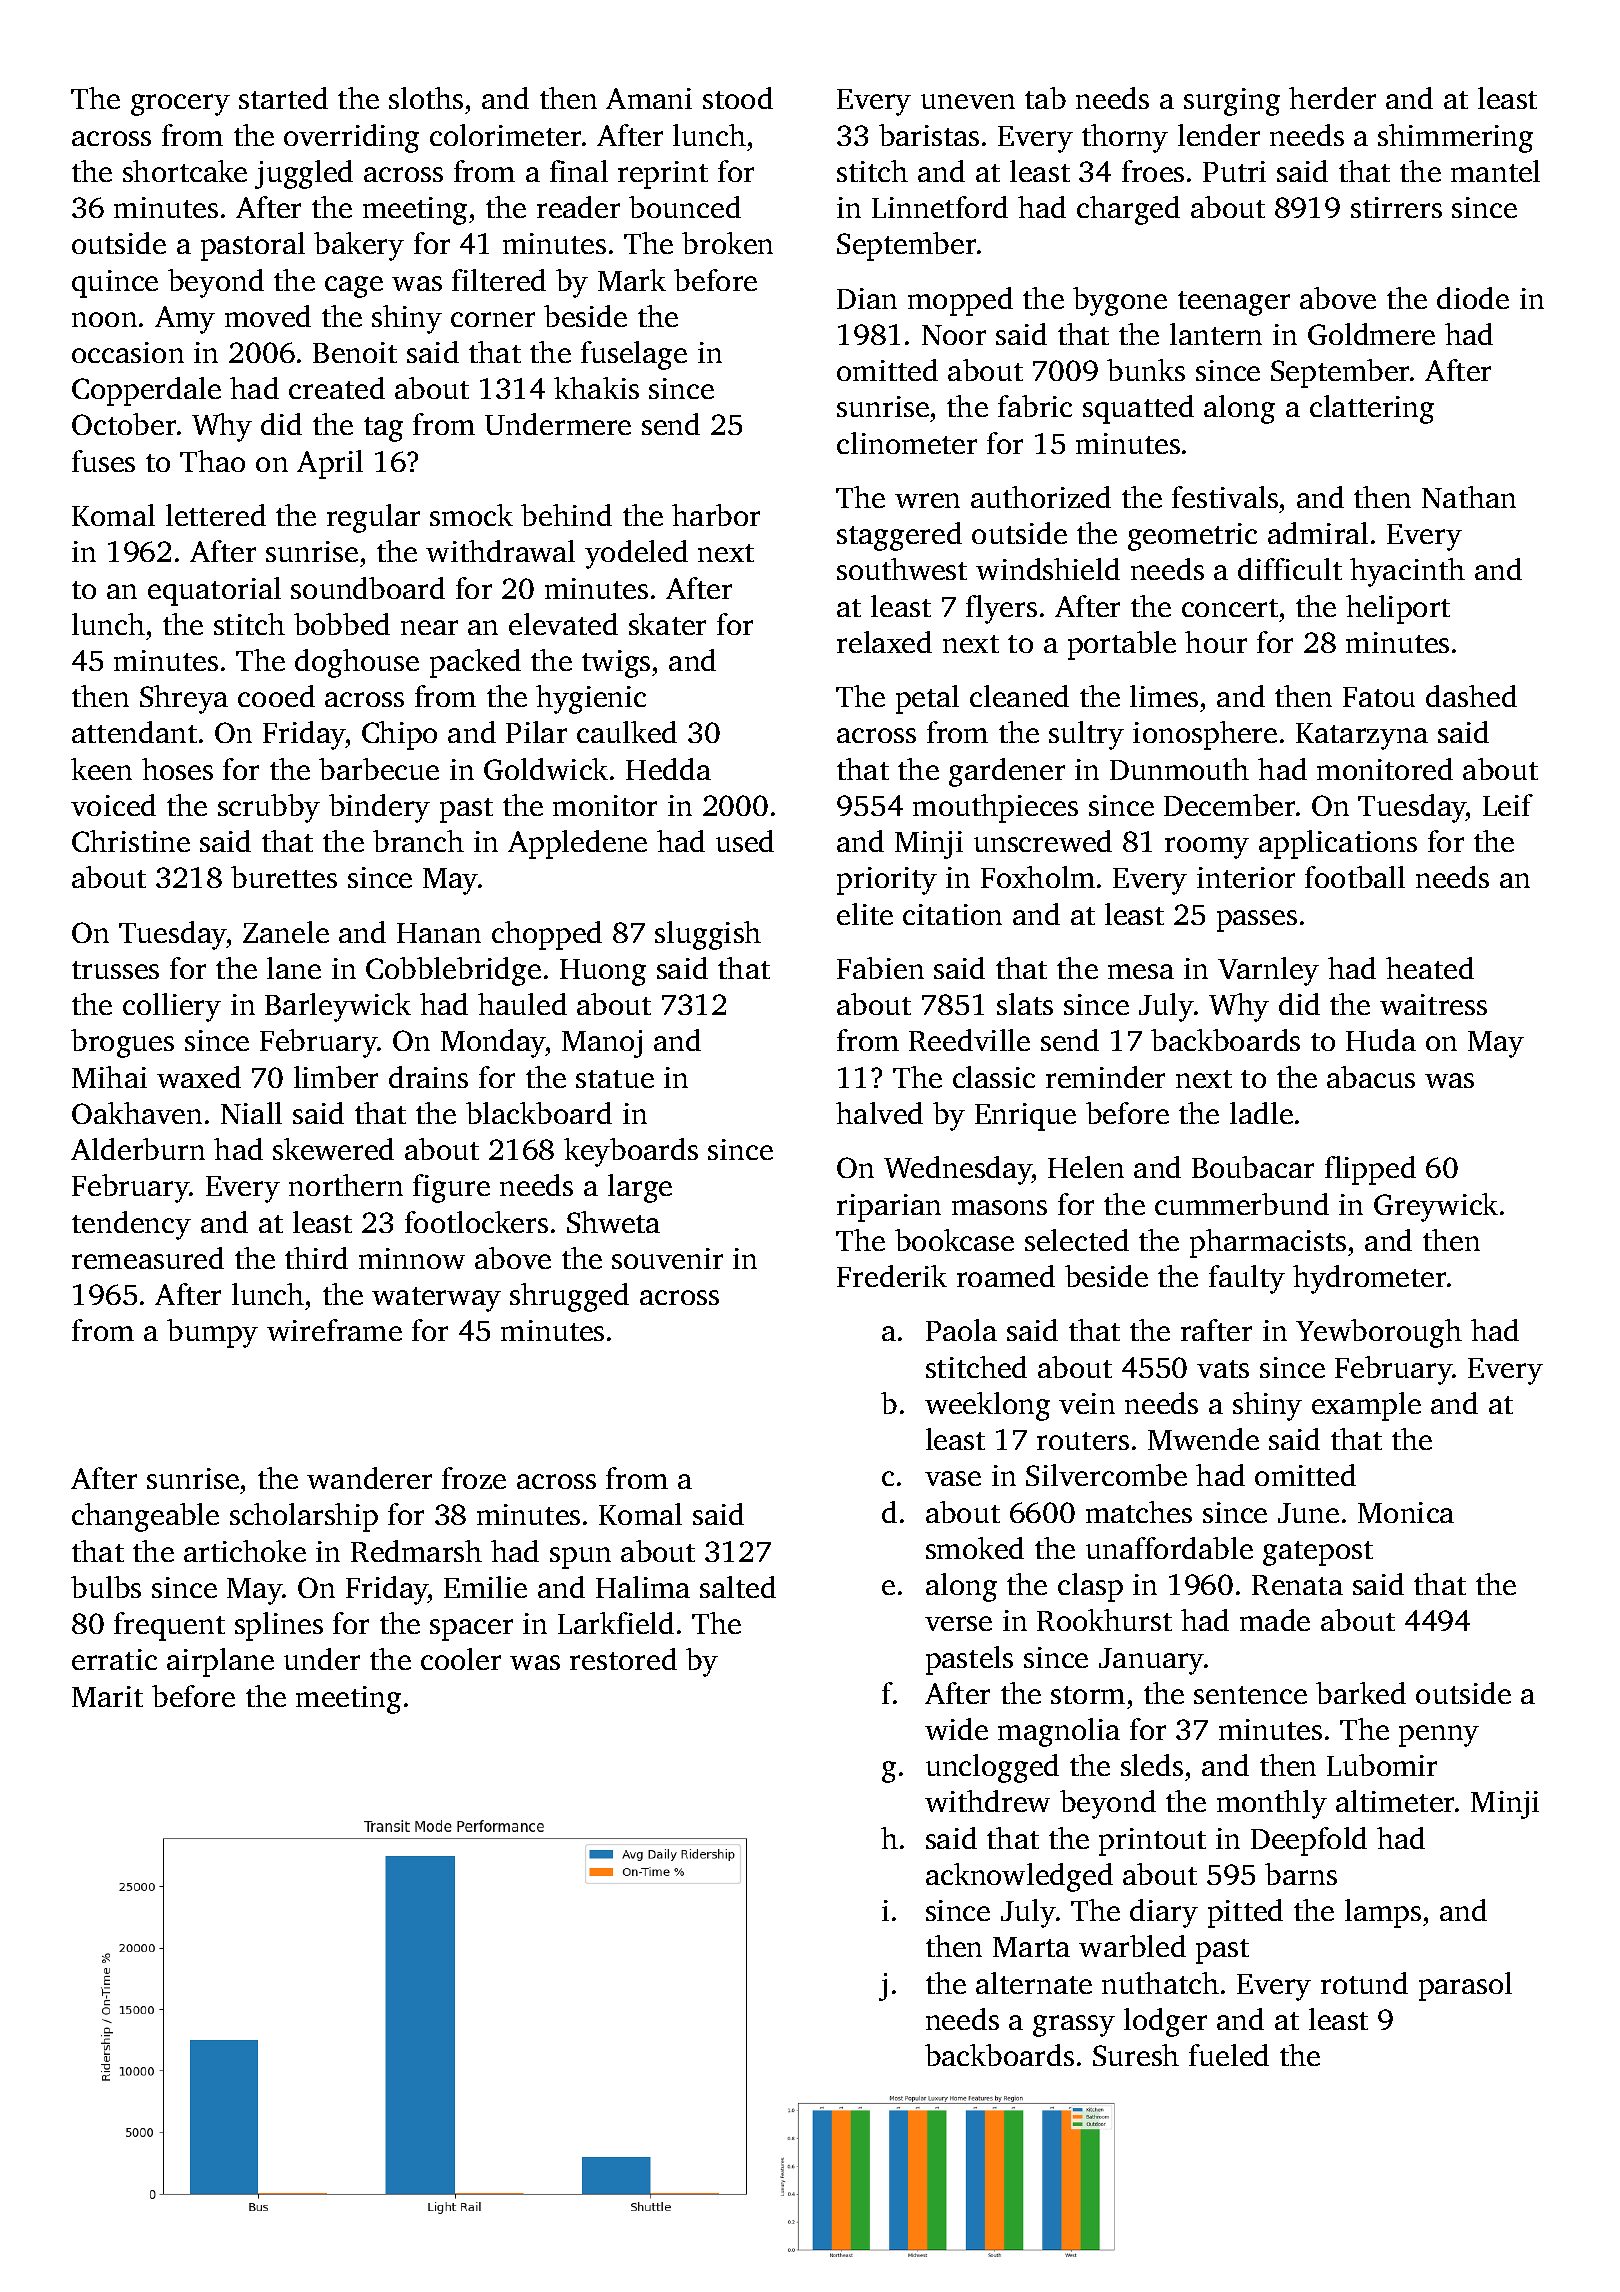 The image size is (1620, 2292). What do you see at coordinates (283, 98) in the image?
I see `started` at bounding box center [283, 98].
